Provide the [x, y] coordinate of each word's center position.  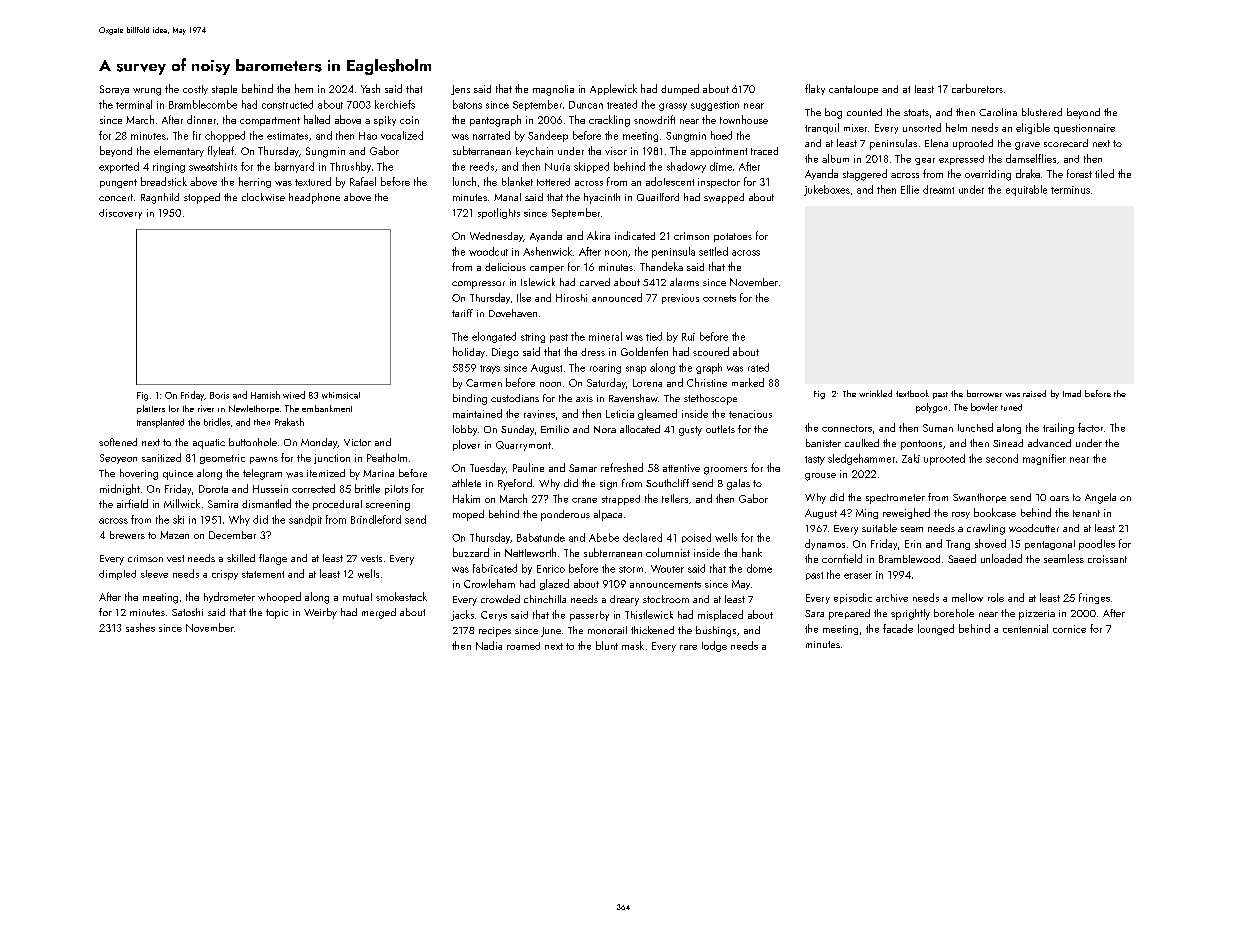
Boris [219, 395]
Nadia [489, 645]
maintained [477, 413]
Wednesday [496, 237]
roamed [523, 646]
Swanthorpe [979, 498]
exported [119, 167]
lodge [714, 646]
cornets [719, 298]
